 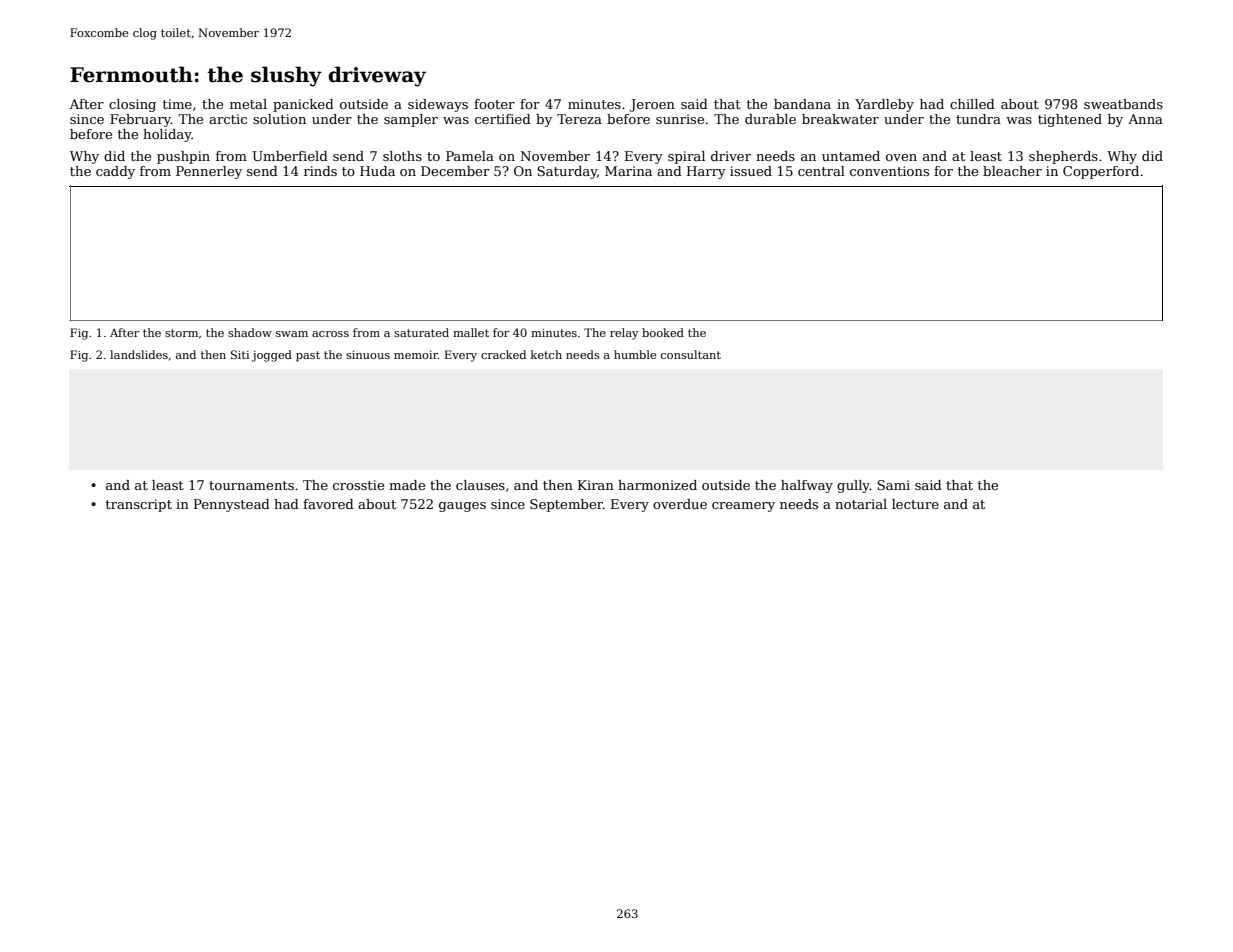 I want to click on consultant, so click(x=691, y=354).
